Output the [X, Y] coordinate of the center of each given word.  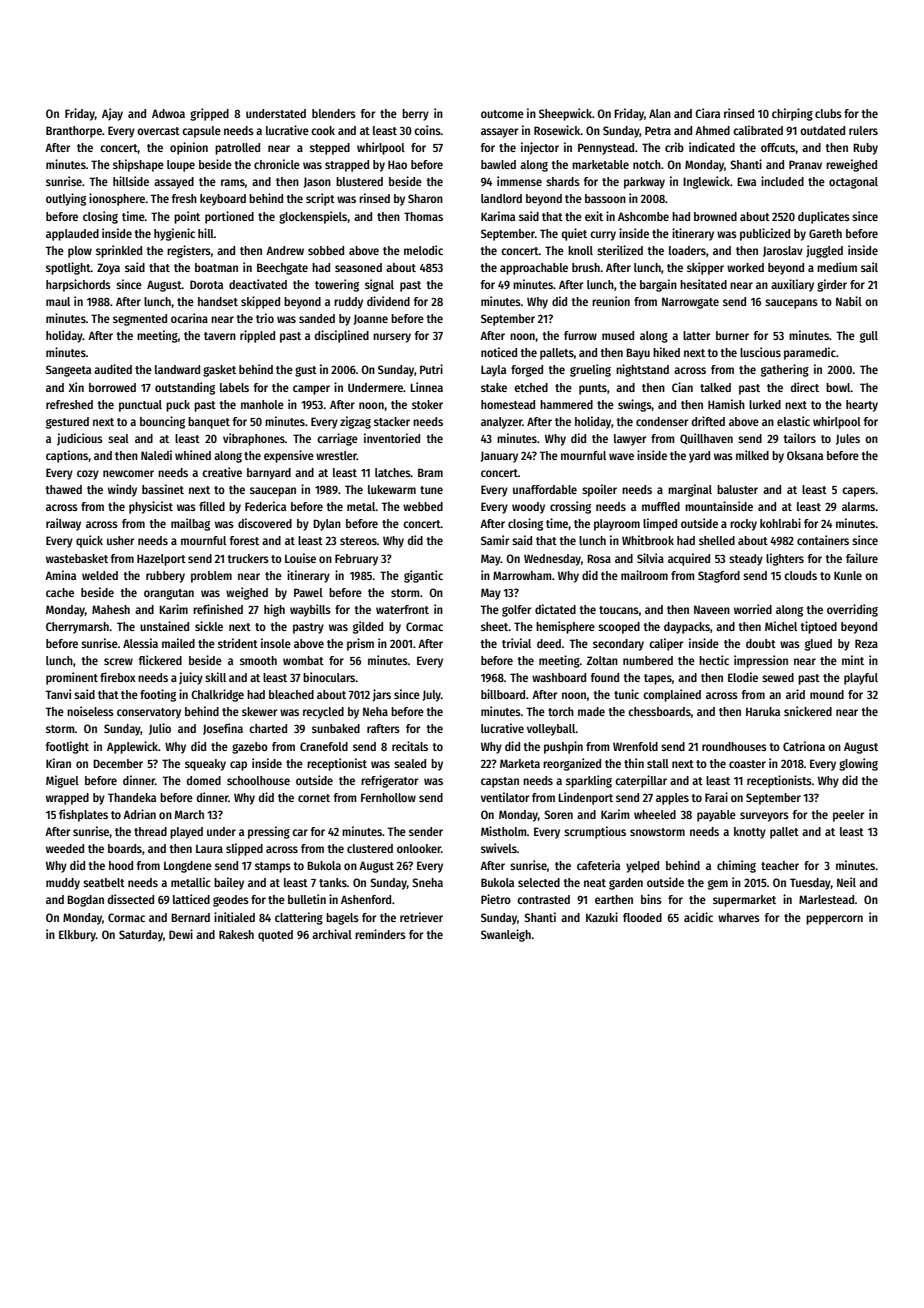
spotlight [68, 268]
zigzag [355, 422]
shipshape [138, 165]
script [320, 199]
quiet [574, 234]
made [591, 711]
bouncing [162, 422]
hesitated [703, 284]
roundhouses [734, 746]
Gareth [825, 233]
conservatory [149, 713]
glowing [858, 764]
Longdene [188, 867]
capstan [500, 782]
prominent [72, 678]
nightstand [642, 370]
